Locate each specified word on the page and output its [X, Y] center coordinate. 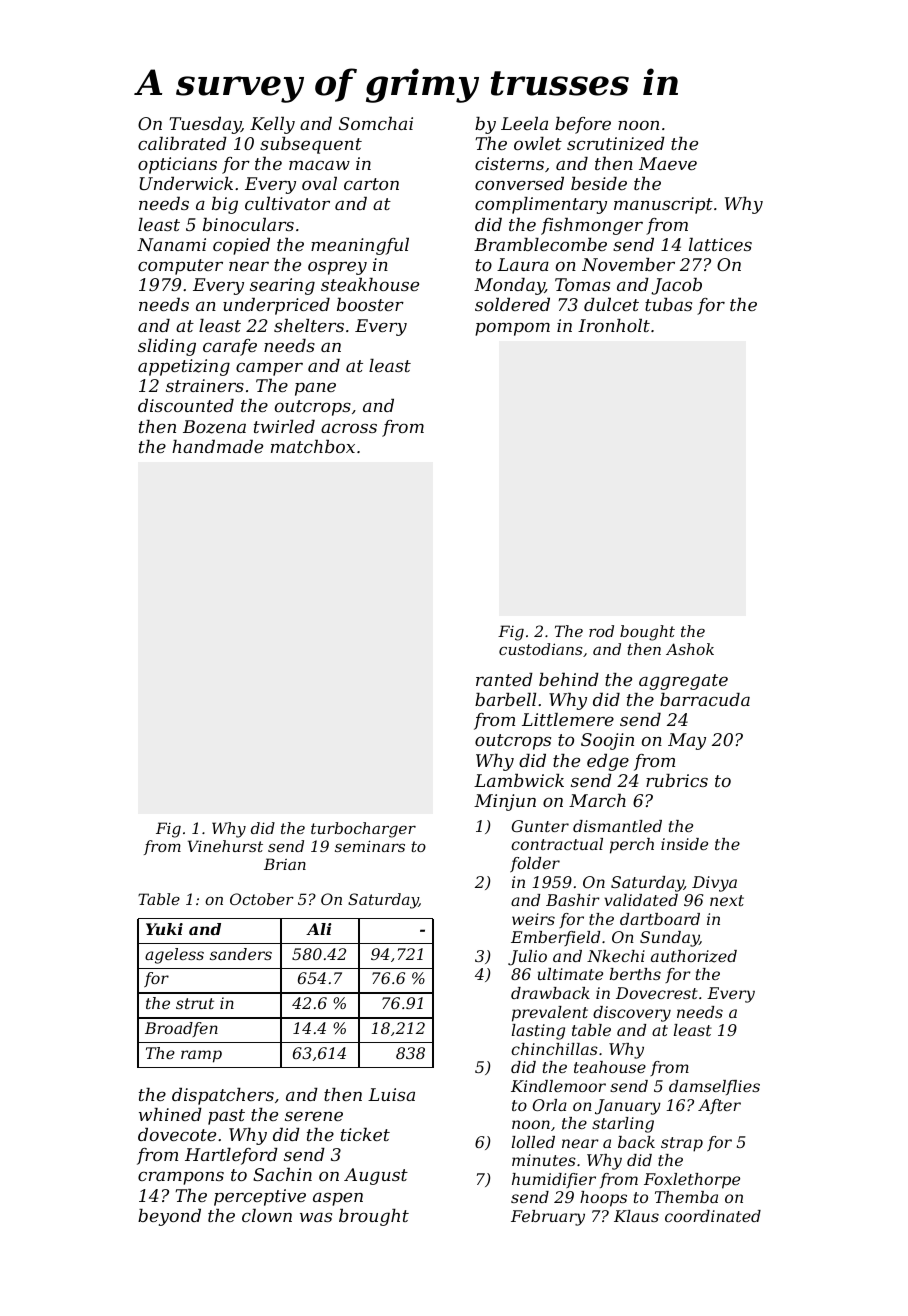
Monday [509, 286]
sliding [167, 347]
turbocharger [363, 830]
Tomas [582, 284]
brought [374, 1217]
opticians [177, 165]
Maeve [668, 163]
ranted [504, 679]
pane [315, 389]
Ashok [690, 649]
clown [267, 1215]
